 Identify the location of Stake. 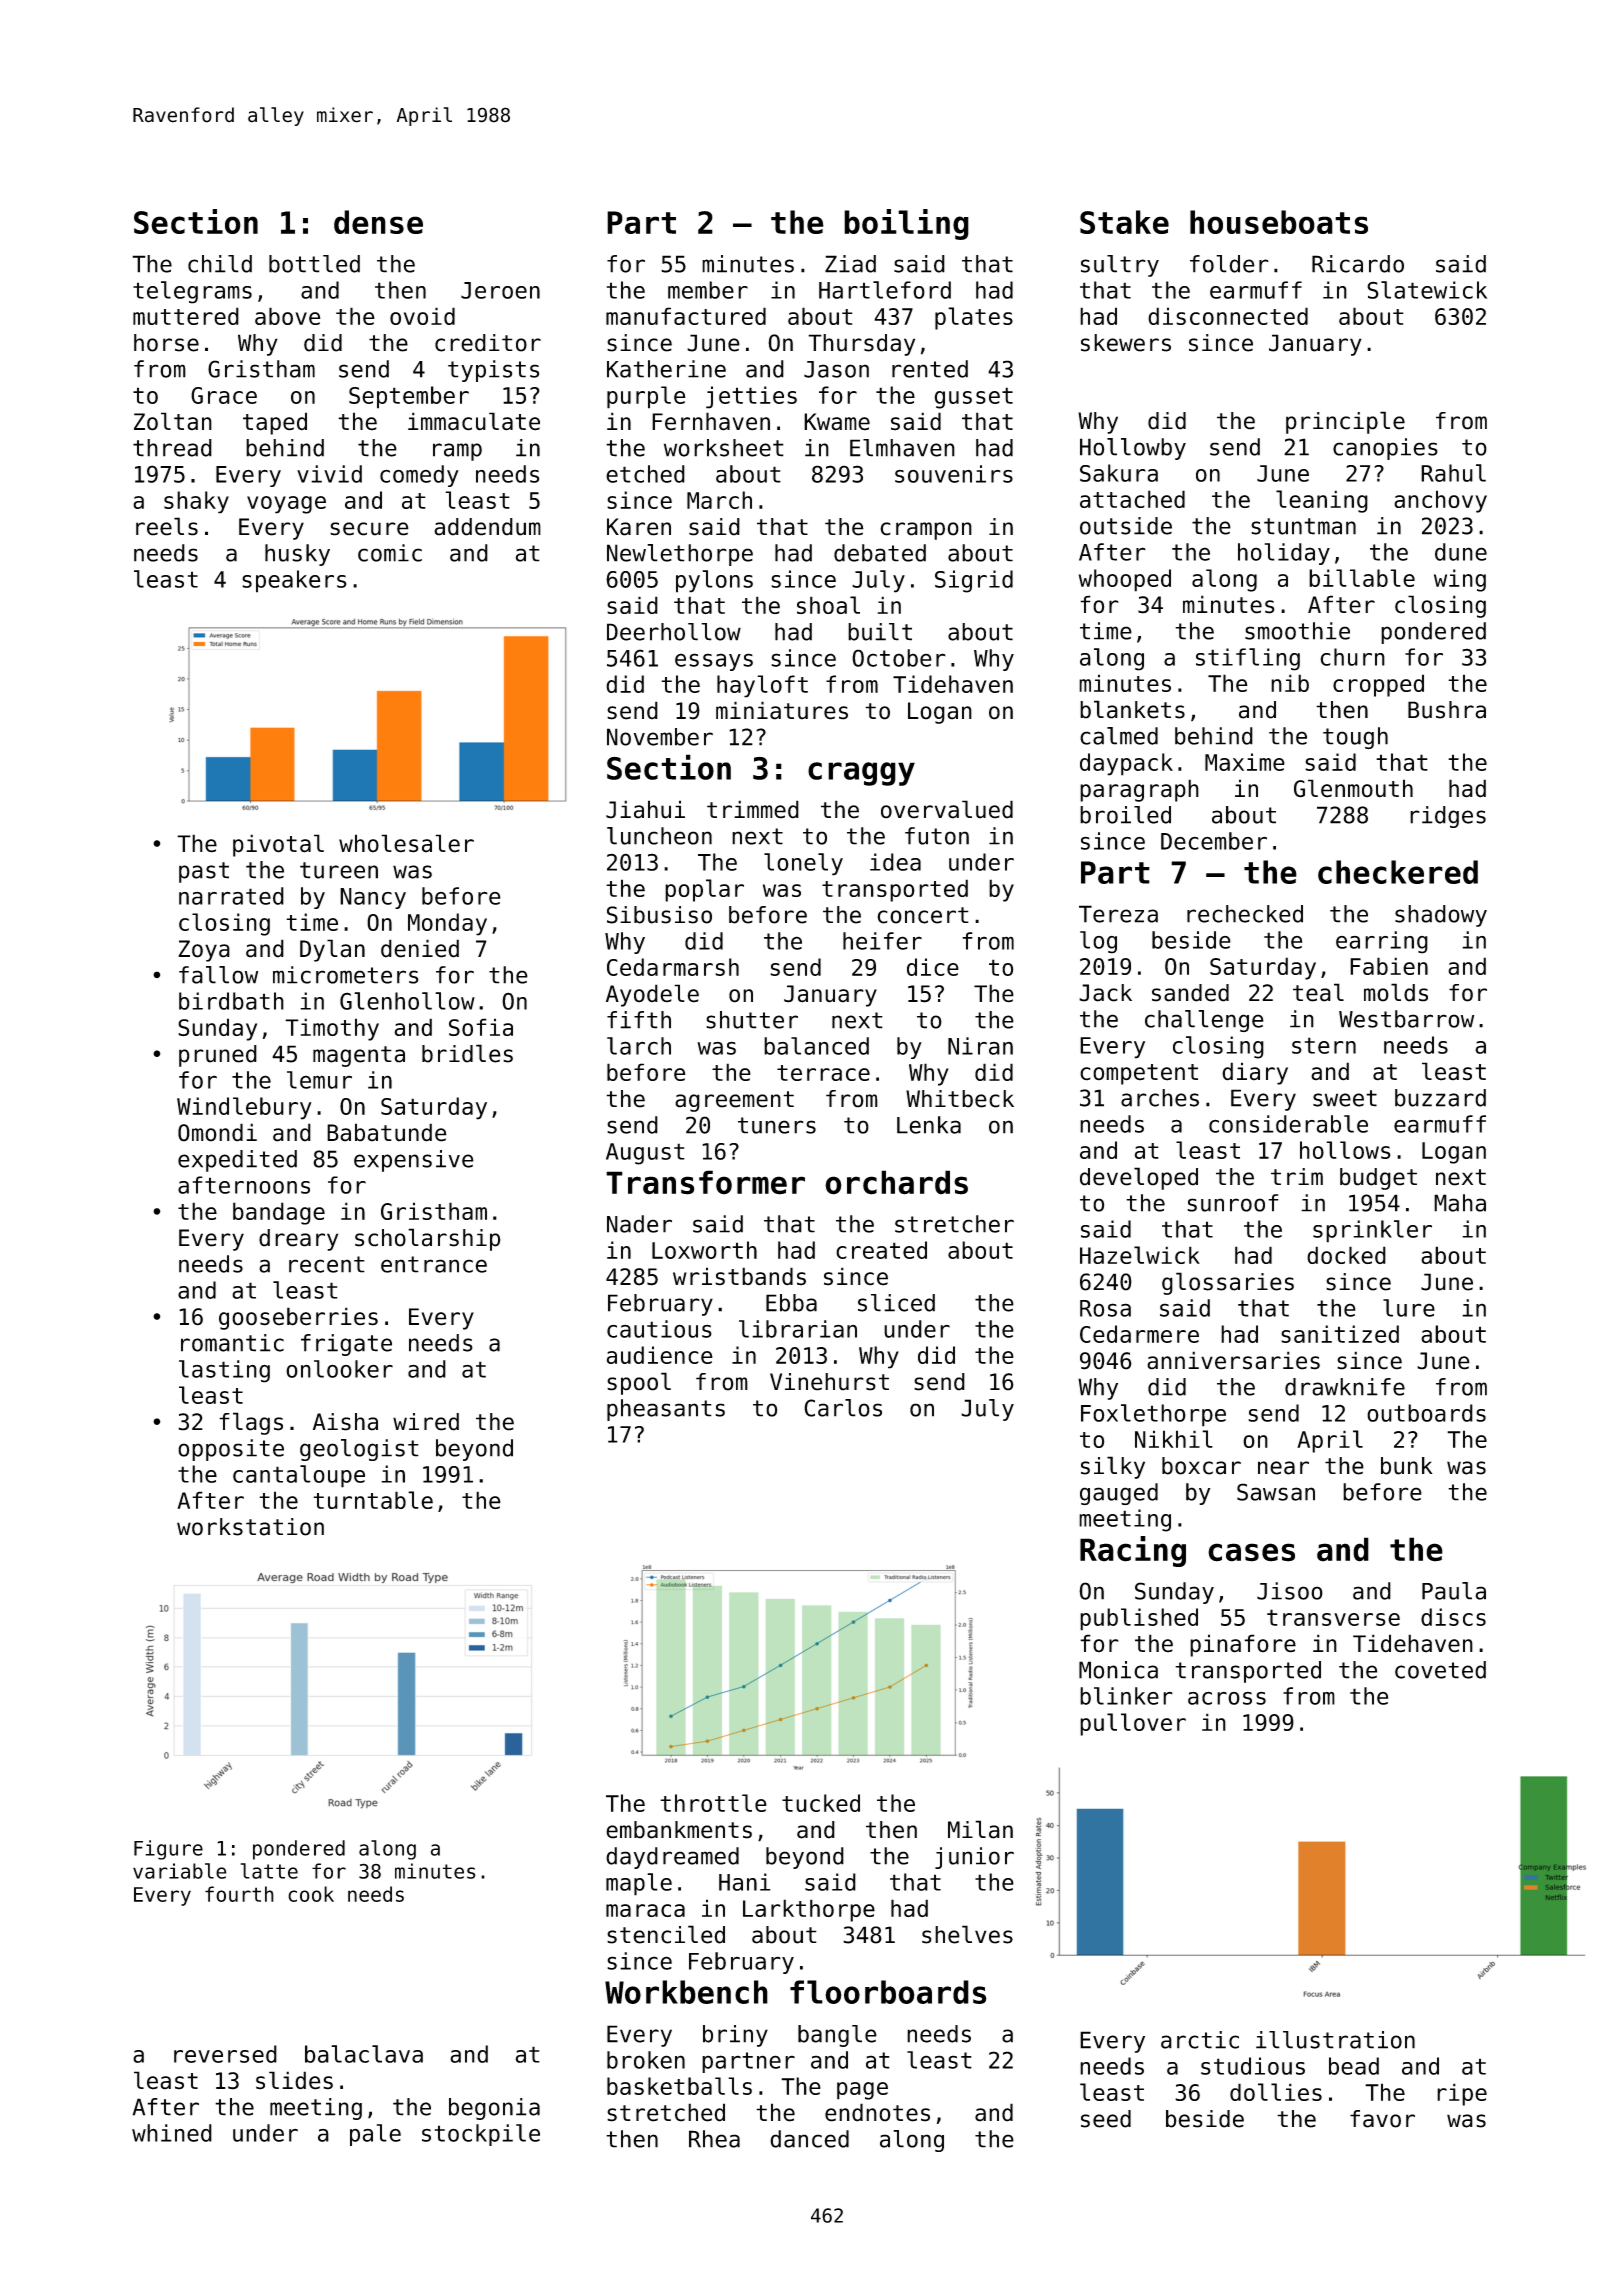
(1124, 222).
